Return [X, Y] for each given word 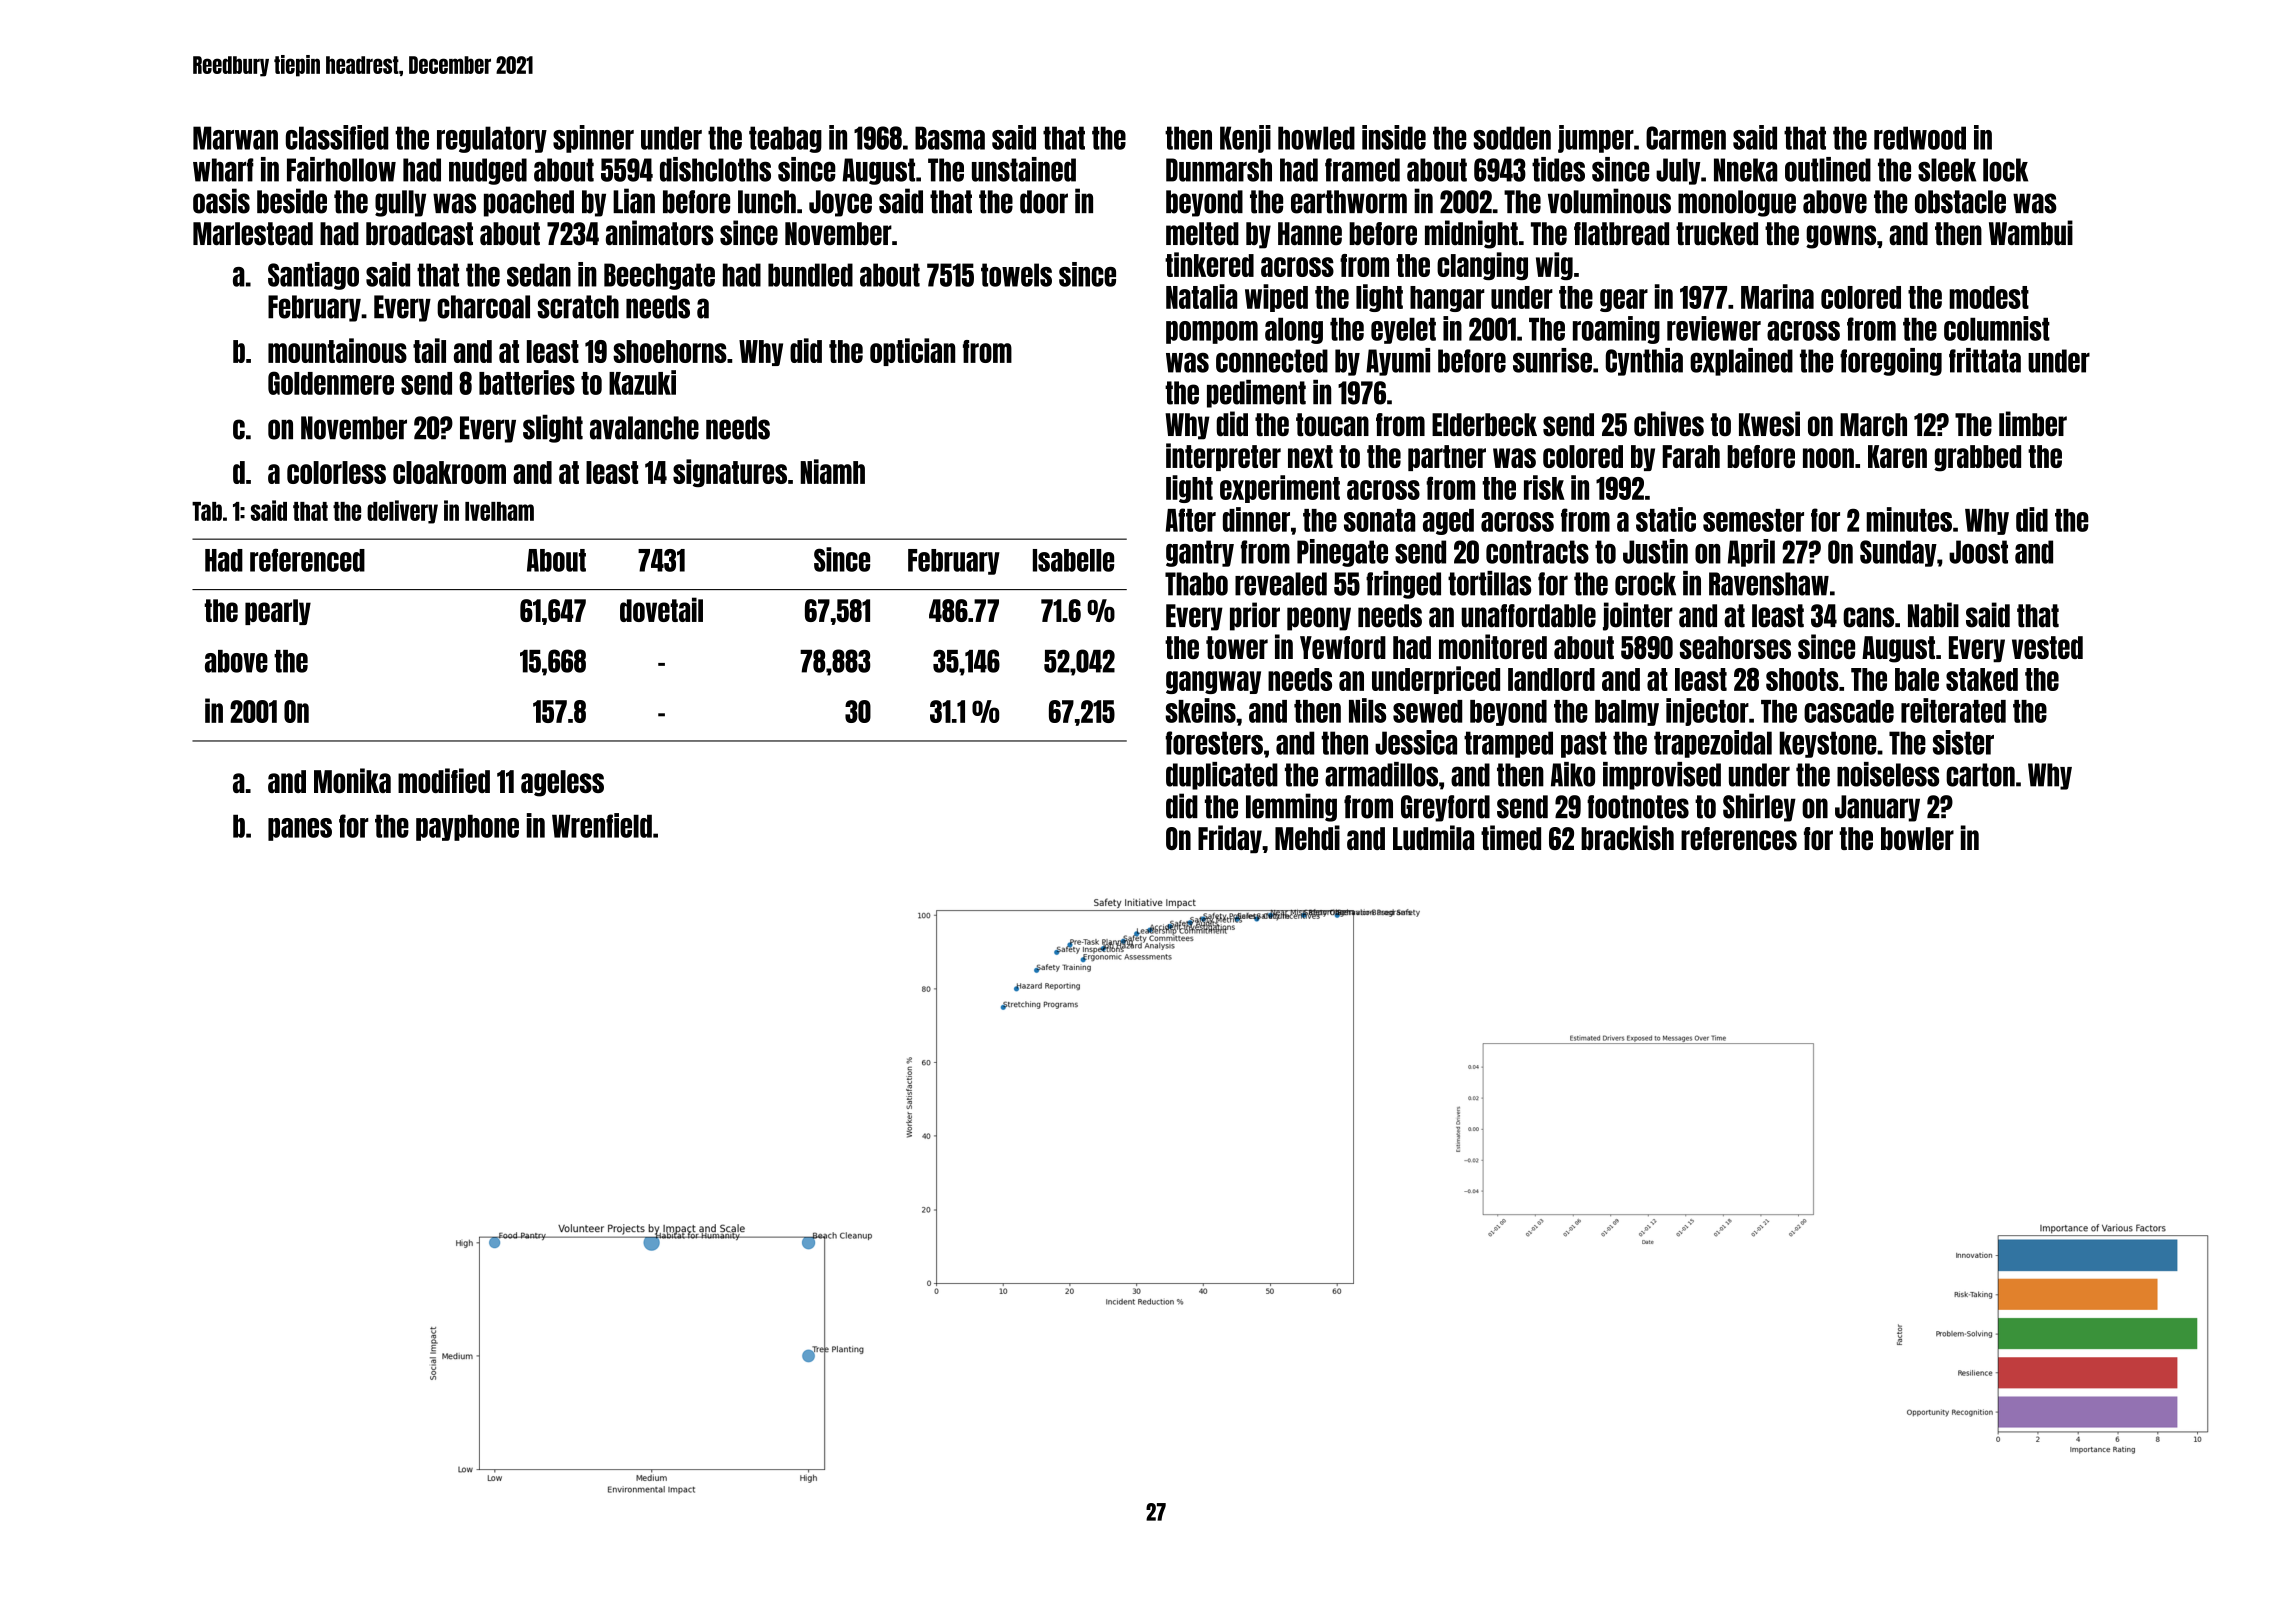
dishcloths [715, 169]
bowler [1917, 838]
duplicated [1222, 776]
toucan [1332, 425]
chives [1669, 424]
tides [1558, 169]
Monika [352, 780]
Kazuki [642, 382]
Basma [950, 138]
